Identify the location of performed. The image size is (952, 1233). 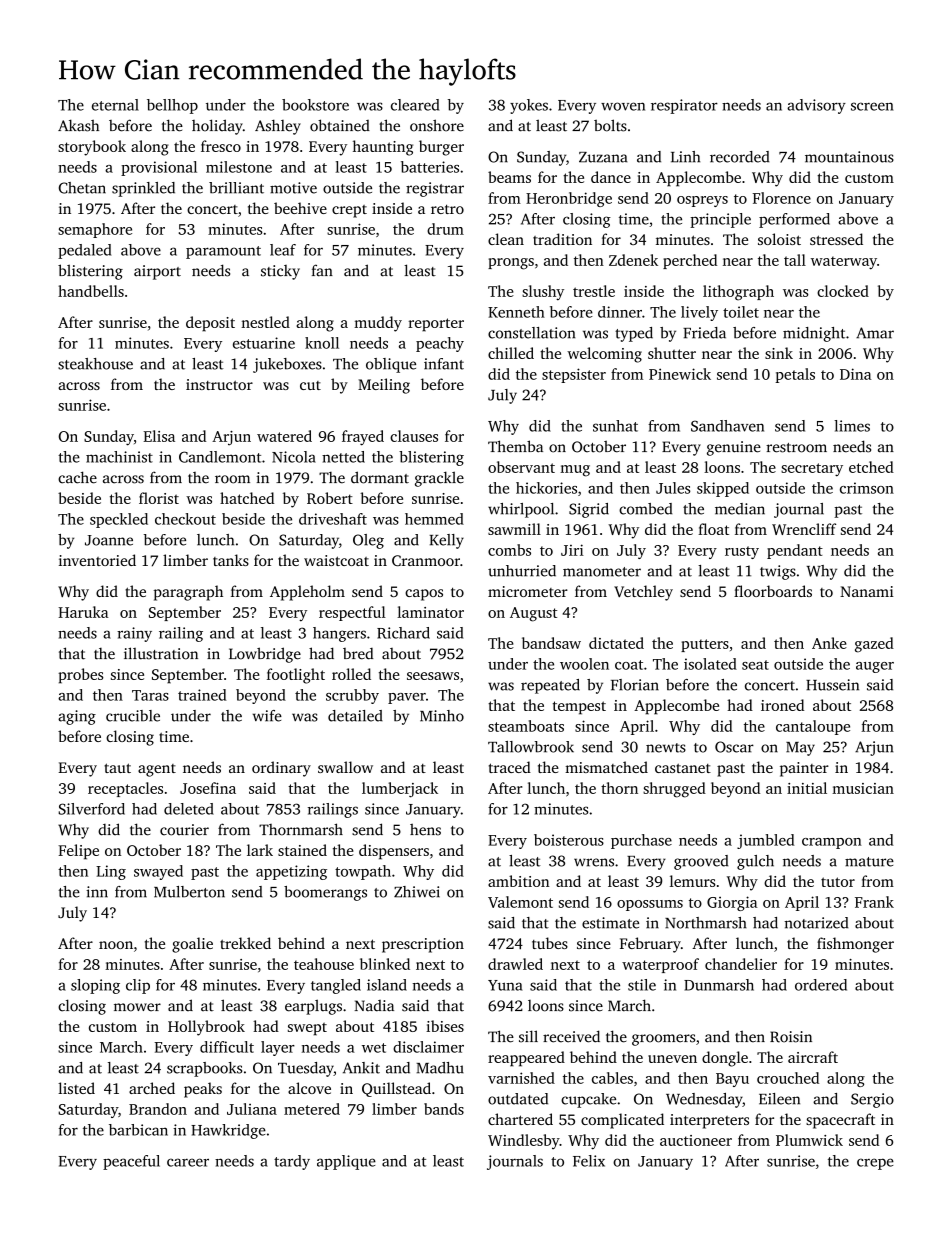
(794, 220).
